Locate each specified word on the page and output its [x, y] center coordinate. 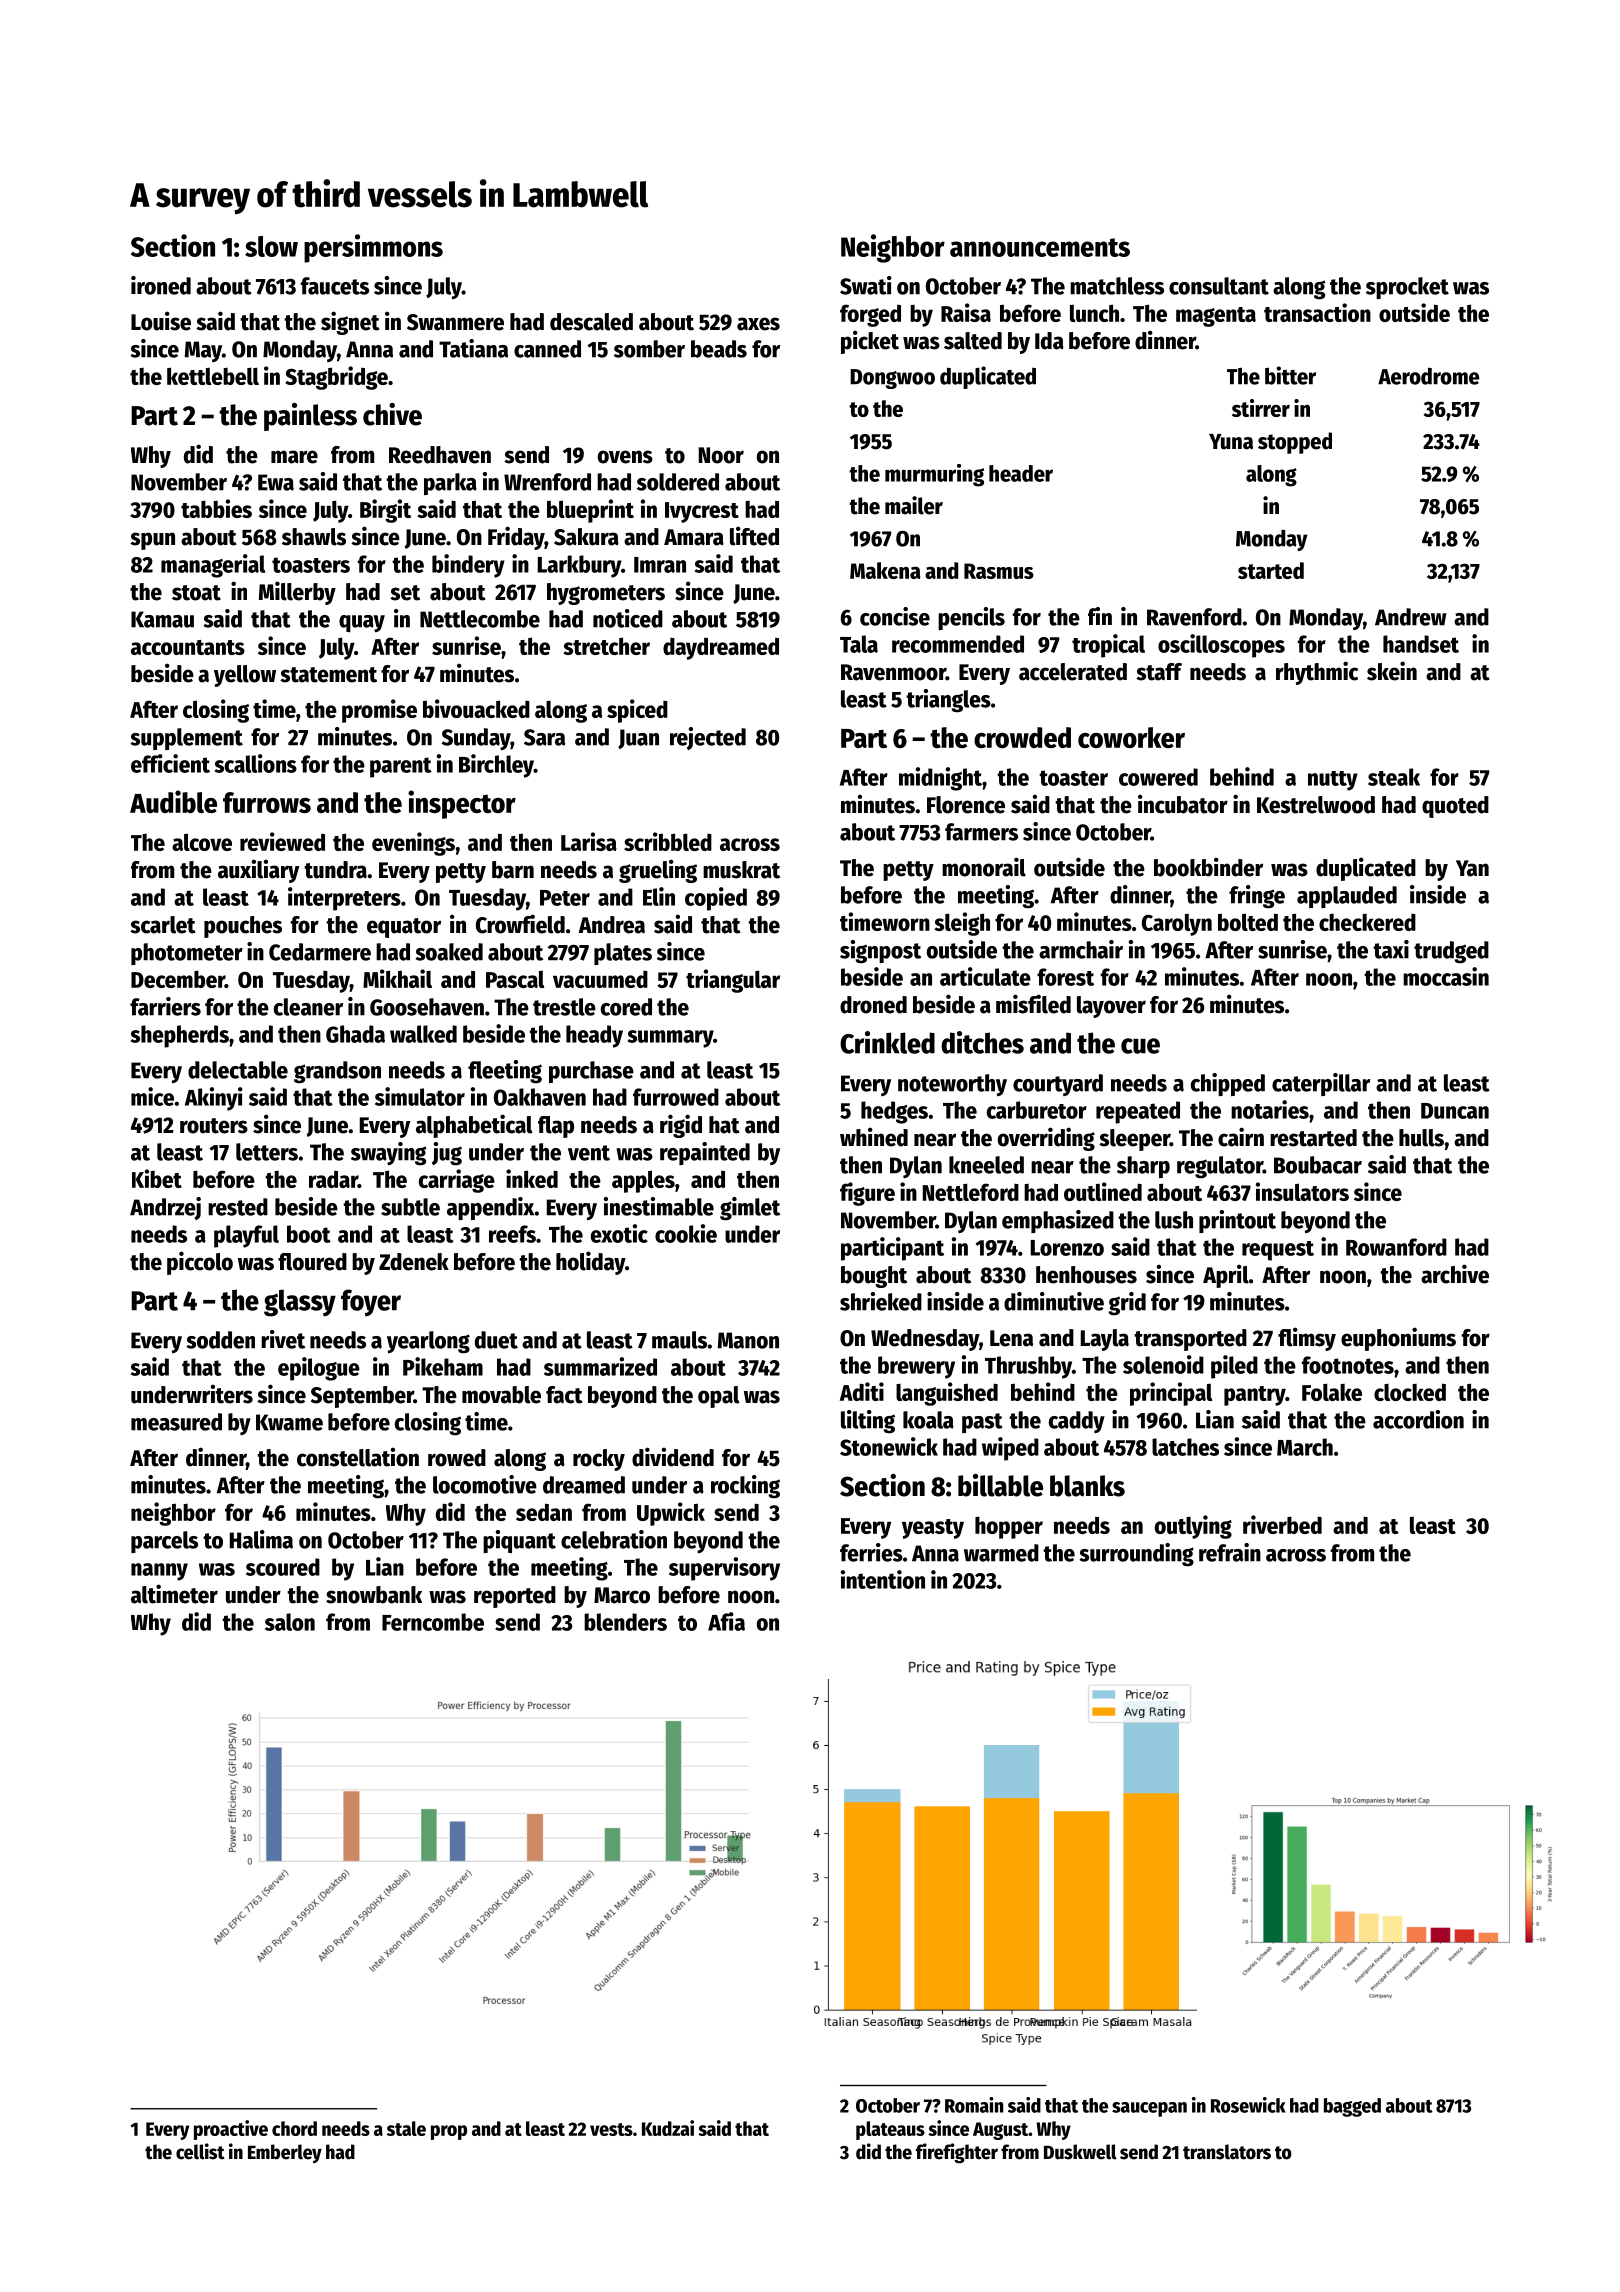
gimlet [750, 1209]
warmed [1001, 1553]
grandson [337, 1072]
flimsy [1307, 1339]
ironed [161, 285]
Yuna [1231, 442]
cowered [1158, 777]
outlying [1193, 1527]
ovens [625, 457]
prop [449, 2132]
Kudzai [668, 2128]
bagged [1352, 2107]
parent [401, 767]
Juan [638, 739]
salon [290, 1622]
